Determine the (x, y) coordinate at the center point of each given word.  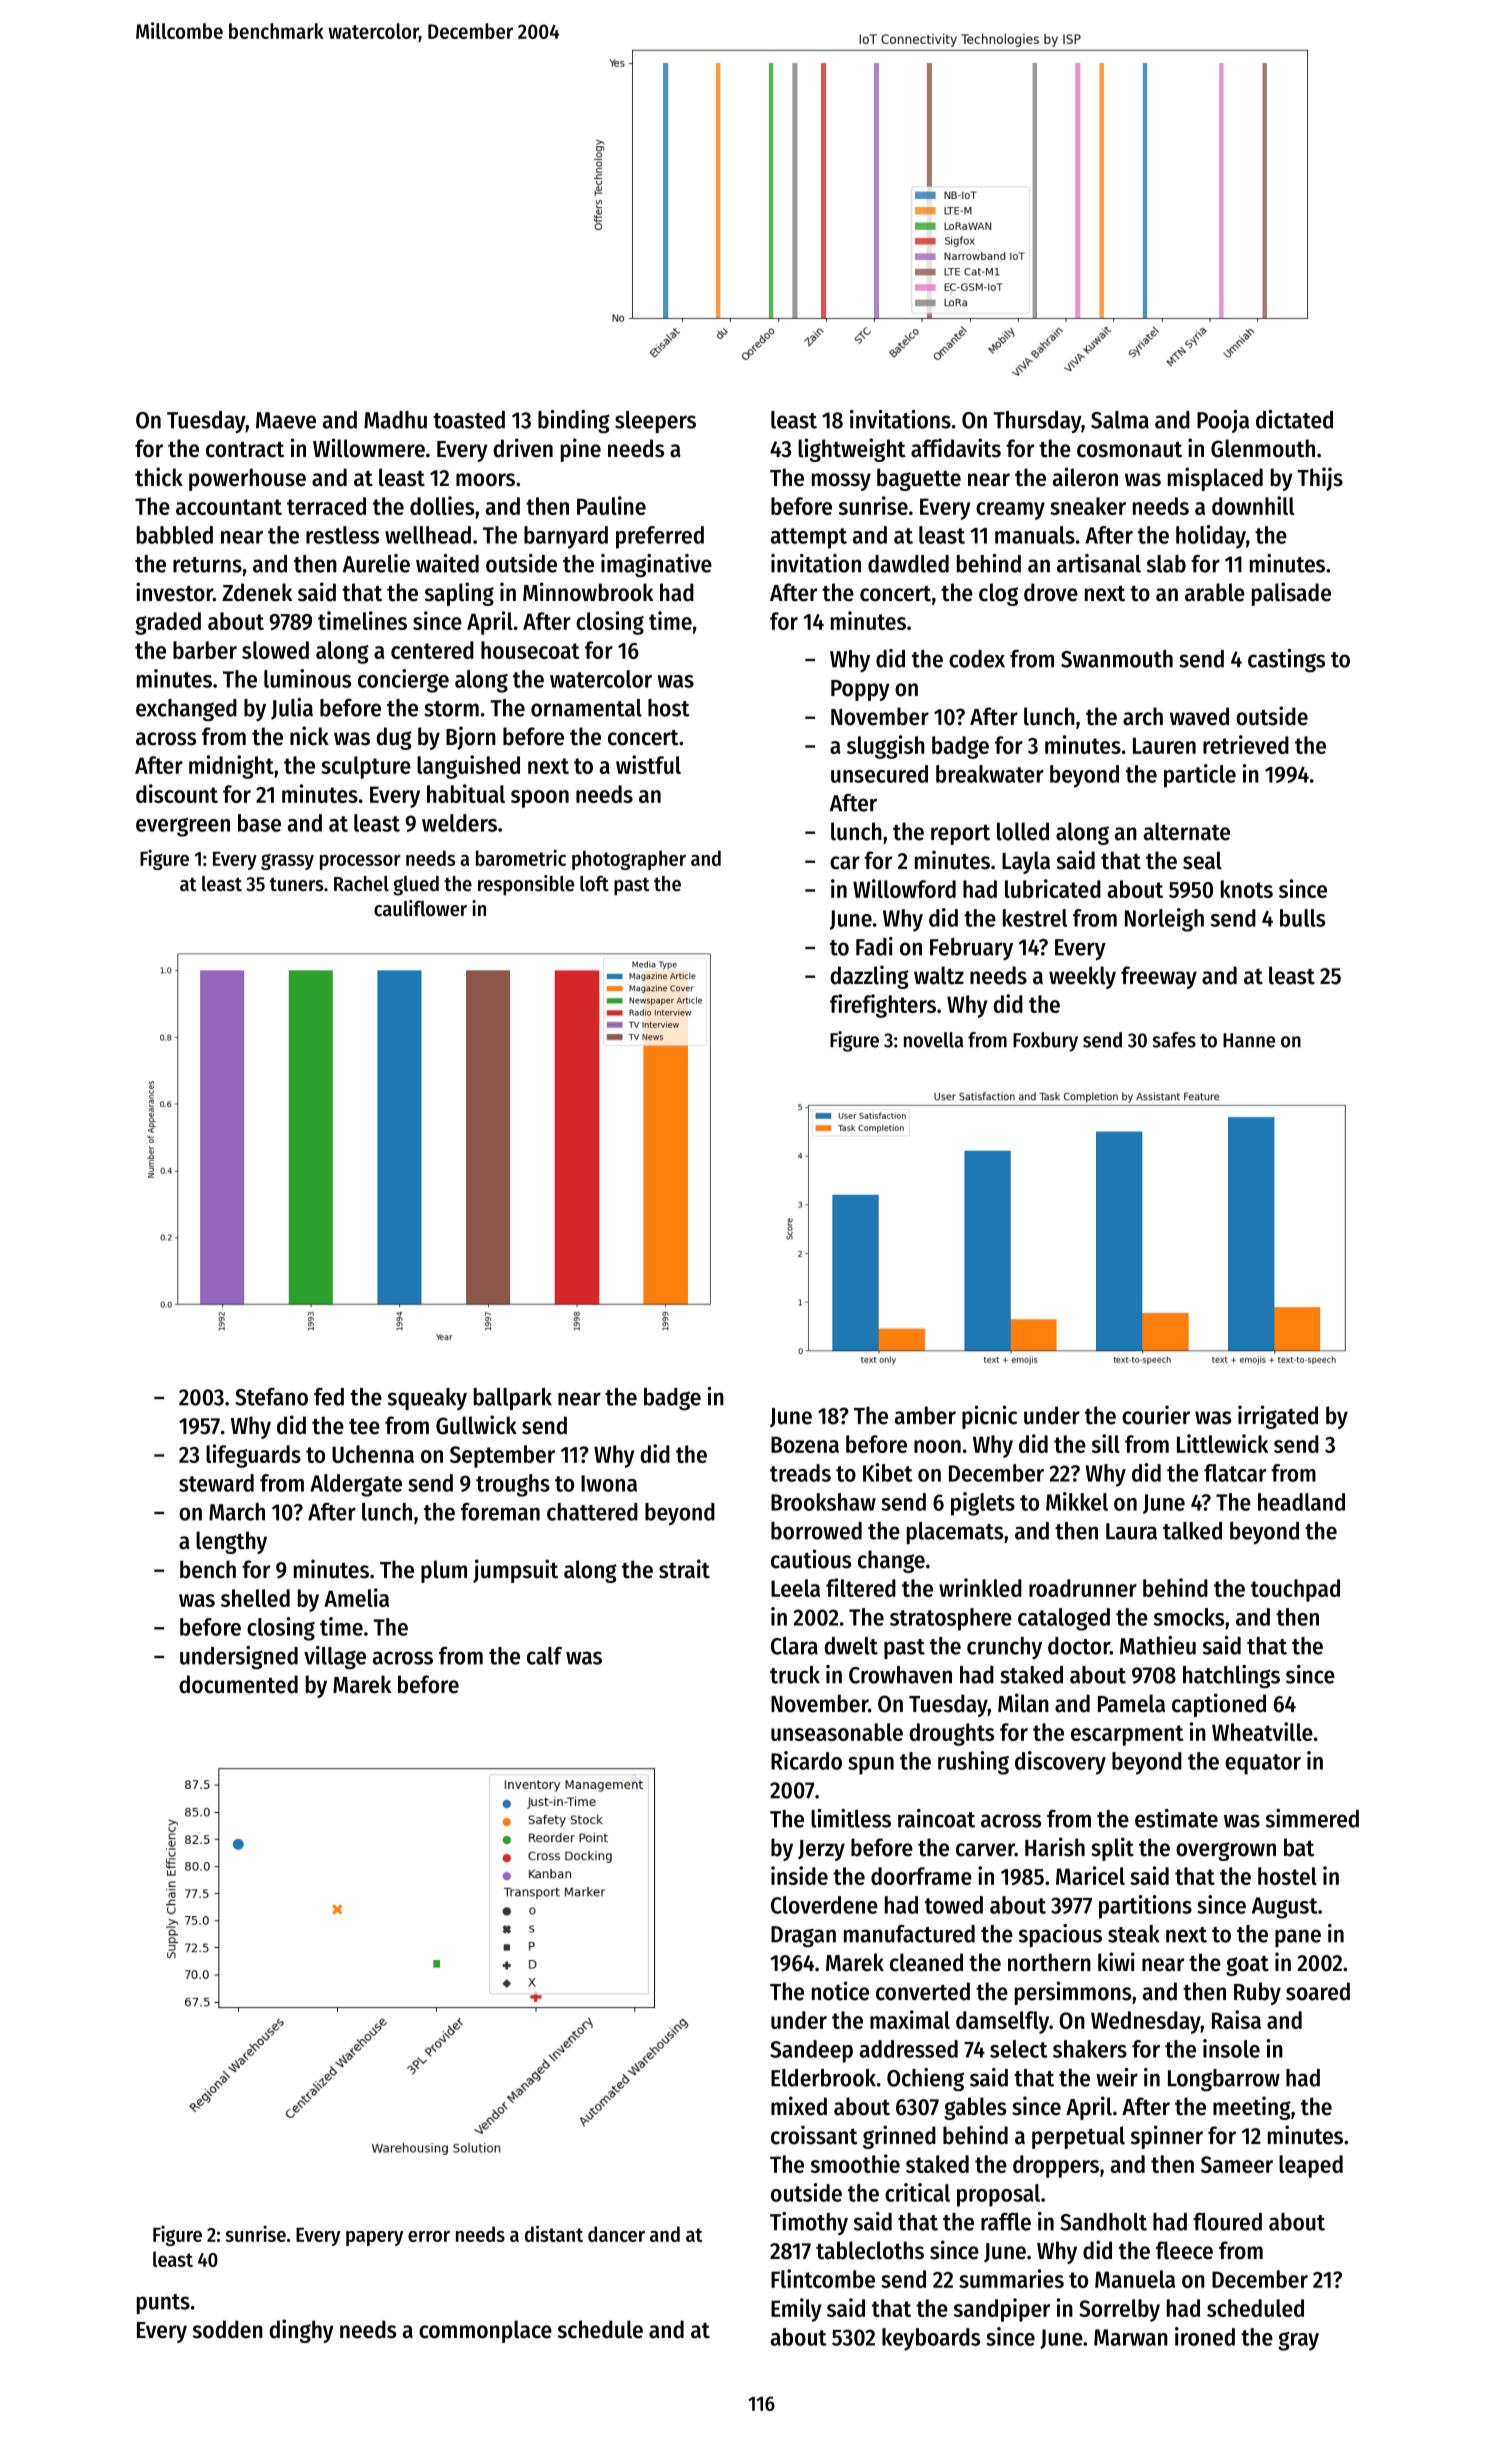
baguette (919, 479)
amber (925, 1415)
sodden (228, 2329)
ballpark (513, 1399)
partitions (1145, 1907)
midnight (231, 767)
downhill (1253, 505)
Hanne (1249, 1040)
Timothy (809, 2223)
